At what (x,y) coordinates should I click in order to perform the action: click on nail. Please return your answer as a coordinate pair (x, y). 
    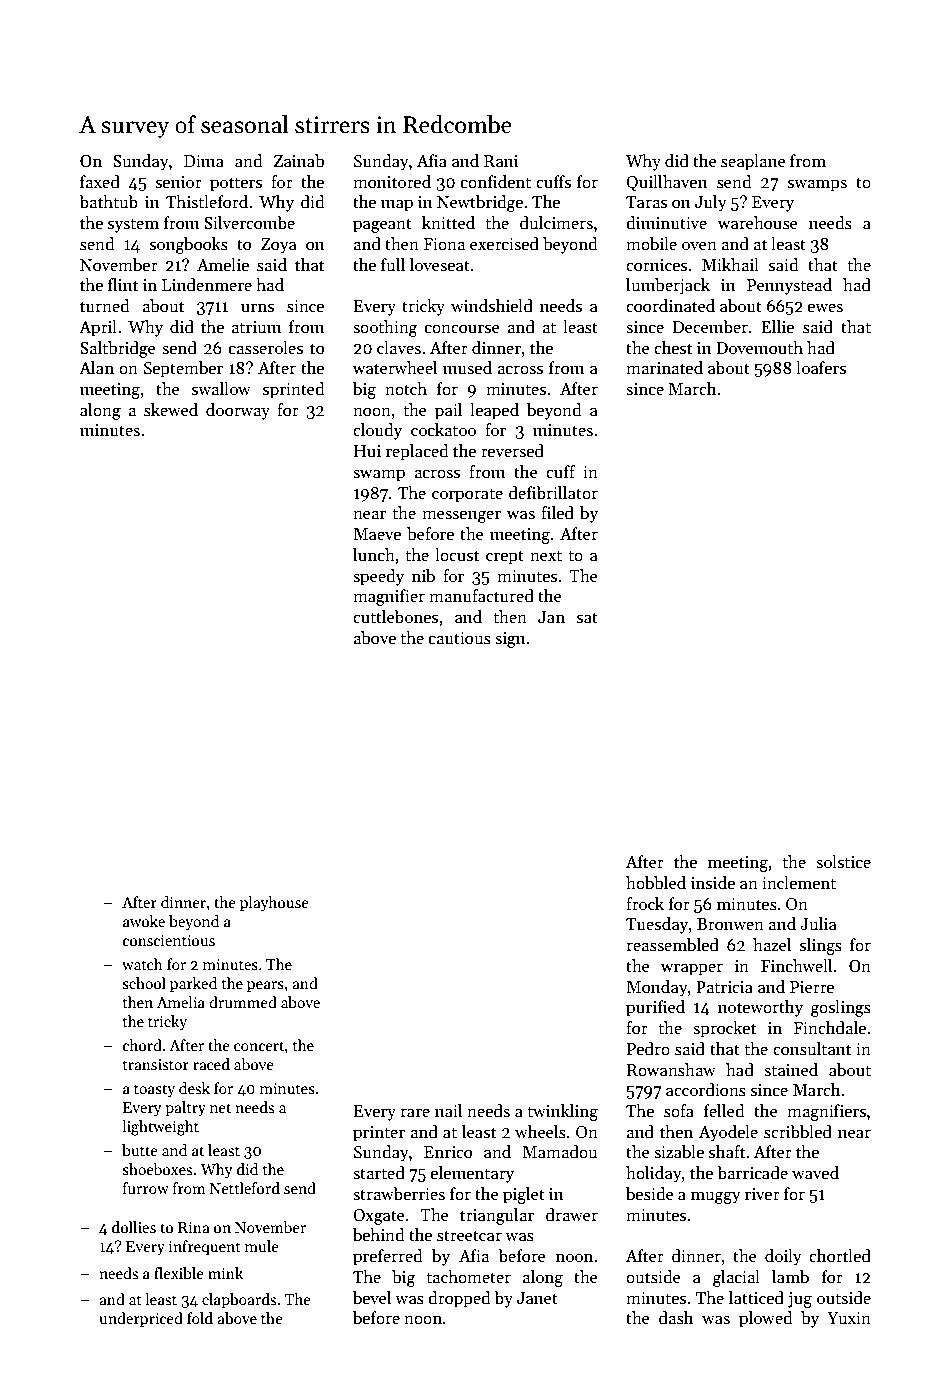
    Looking at the image, I should click on (448, 1110).
